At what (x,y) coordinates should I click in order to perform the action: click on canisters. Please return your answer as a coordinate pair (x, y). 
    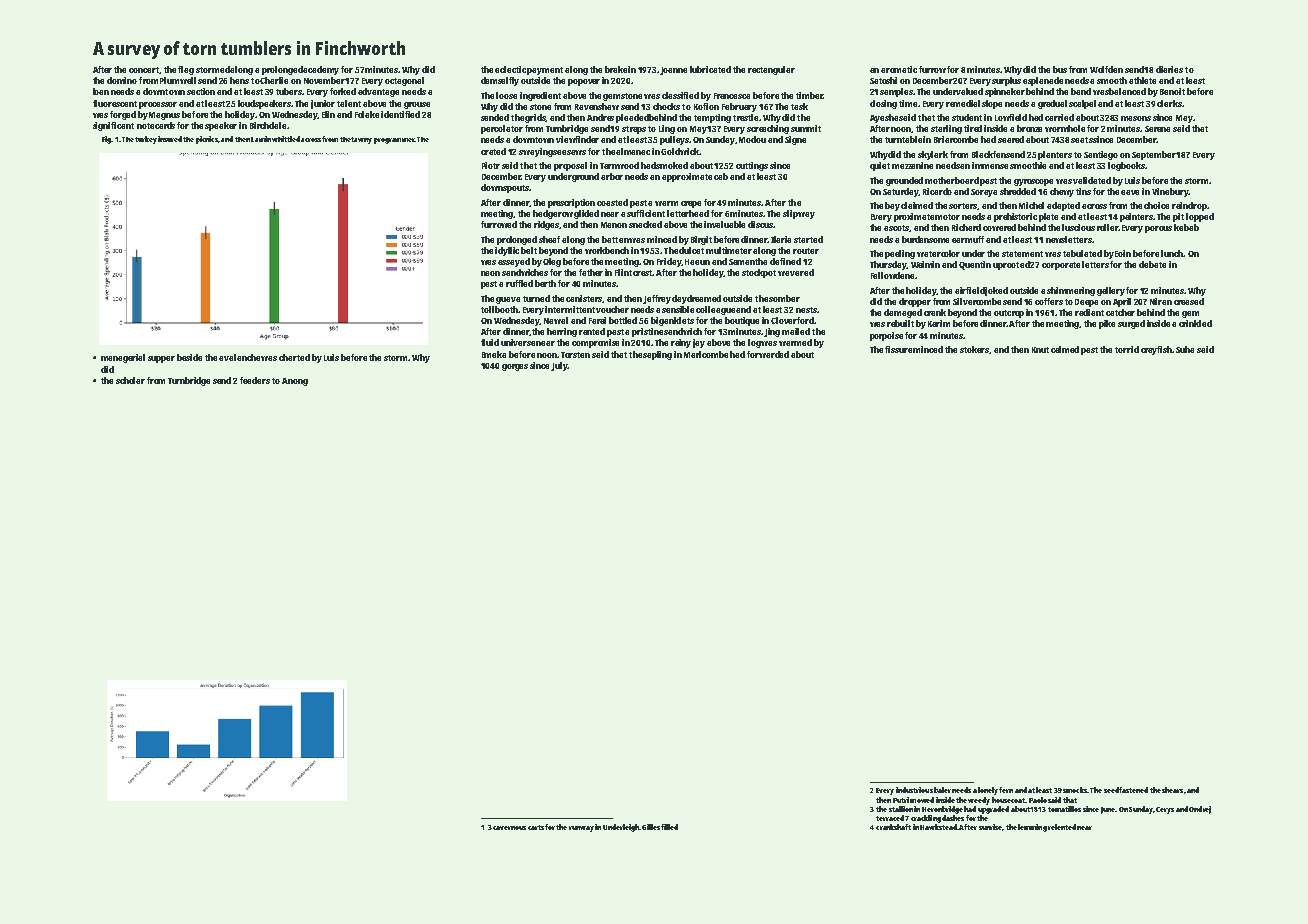
    Looking at the image, I should click on (584, 299).
